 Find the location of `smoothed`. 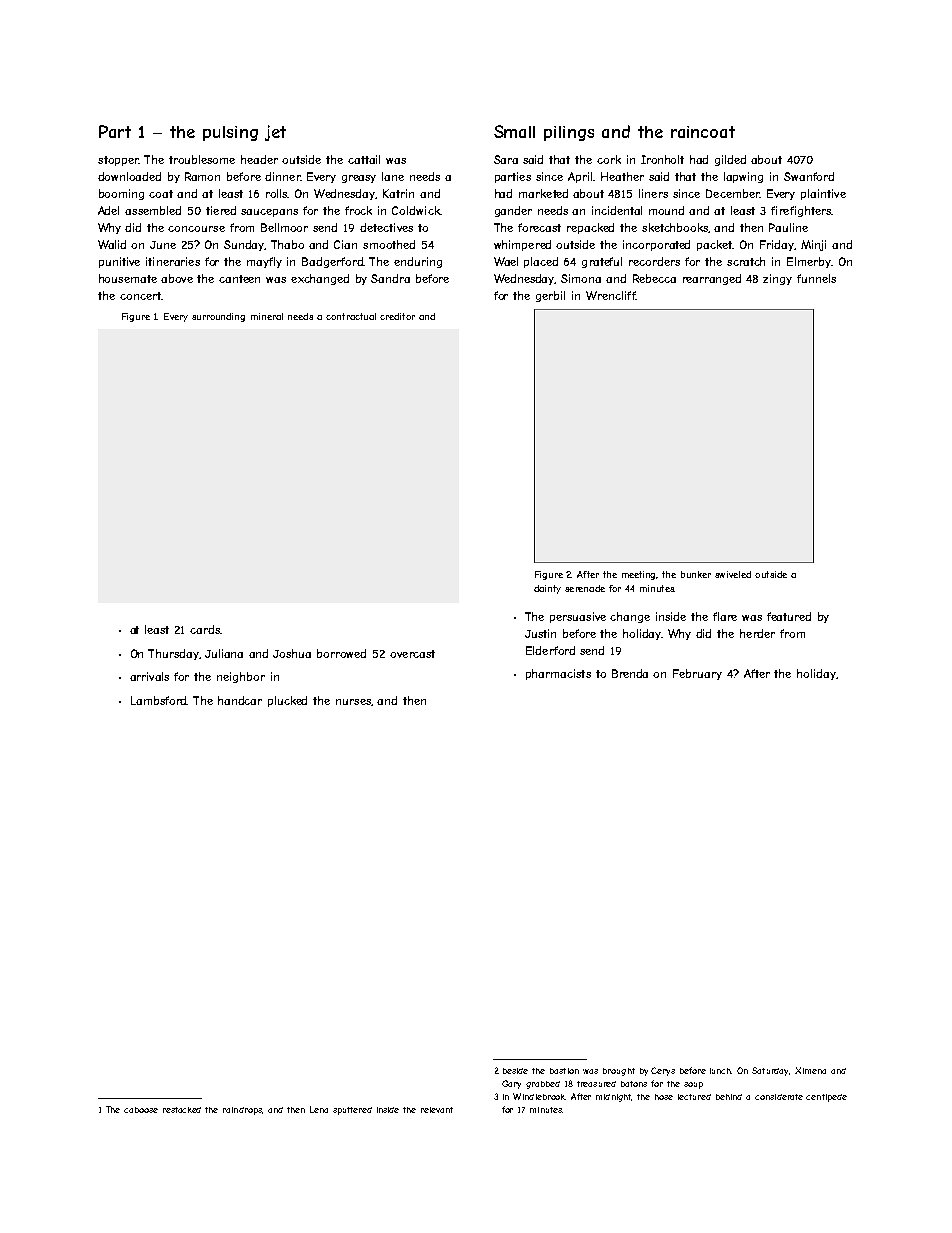

smoothed is located at coordinates (389, 244).
